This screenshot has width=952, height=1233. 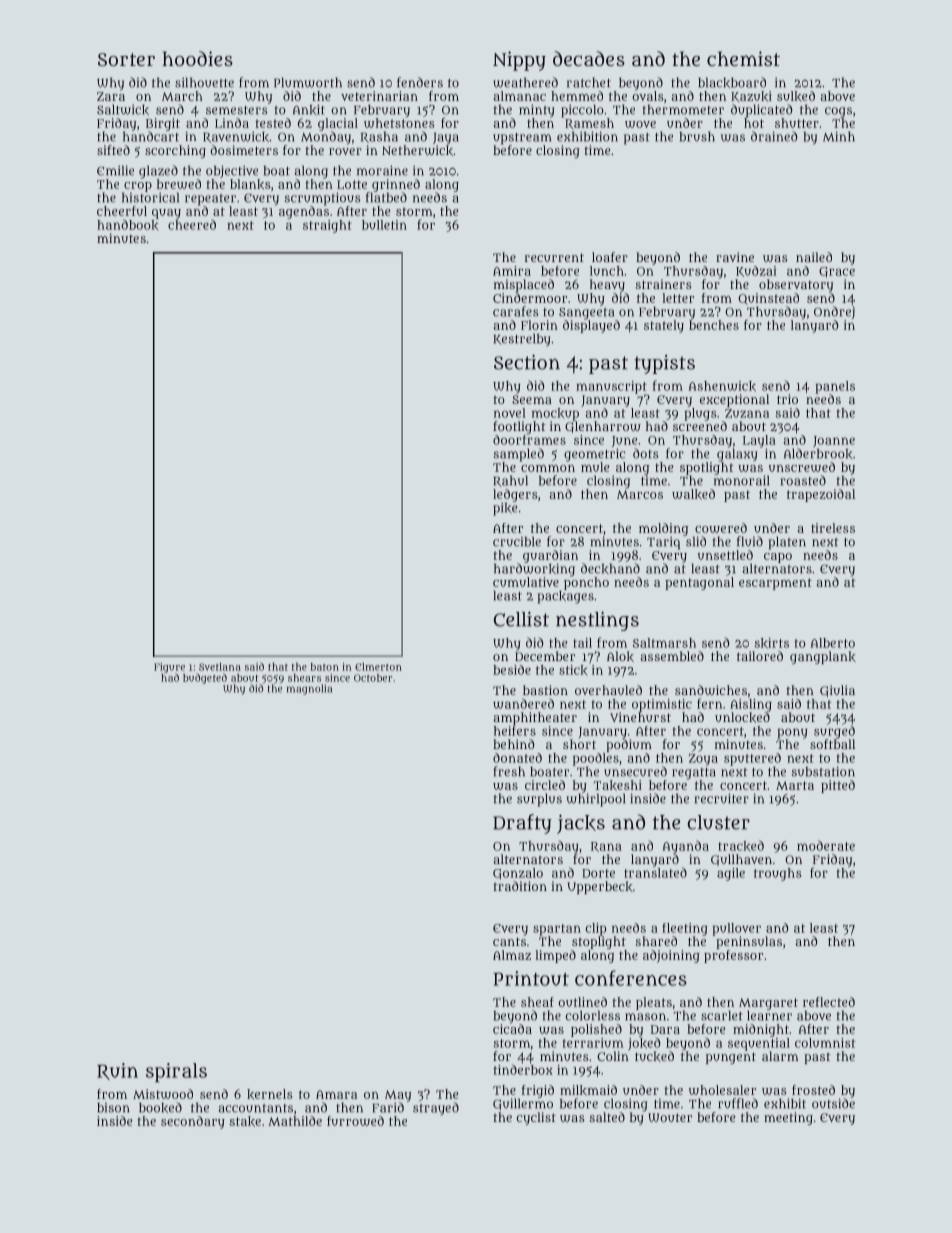 What do you see at coordinates (524, 285) in the screenshot?
I see `misplaced` at bounding box center [524, 285].
